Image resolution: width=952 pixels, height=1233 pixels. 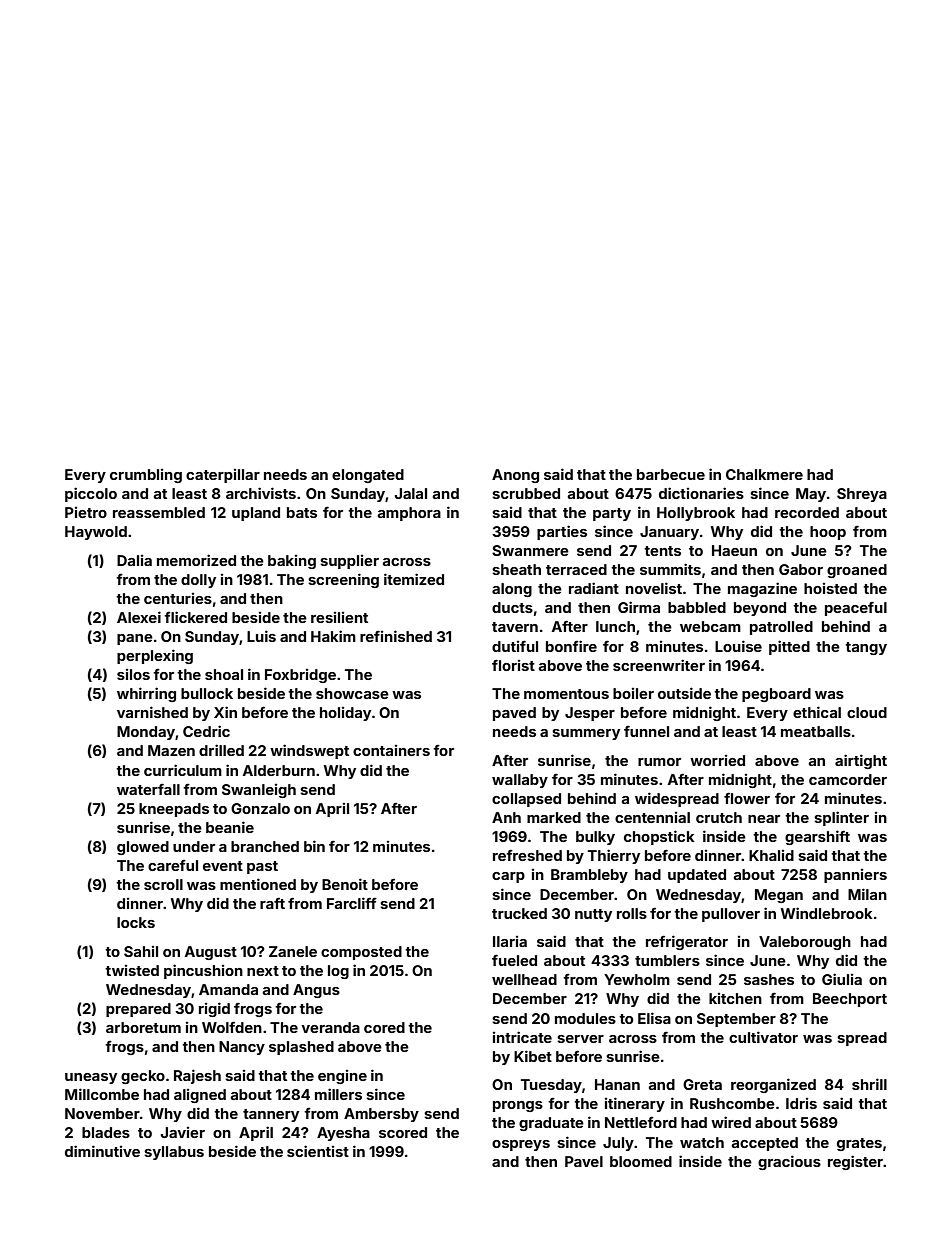 What do you see at coordinates (811, 495) in the image?
I see `May` at bounding box center [811, 495].
